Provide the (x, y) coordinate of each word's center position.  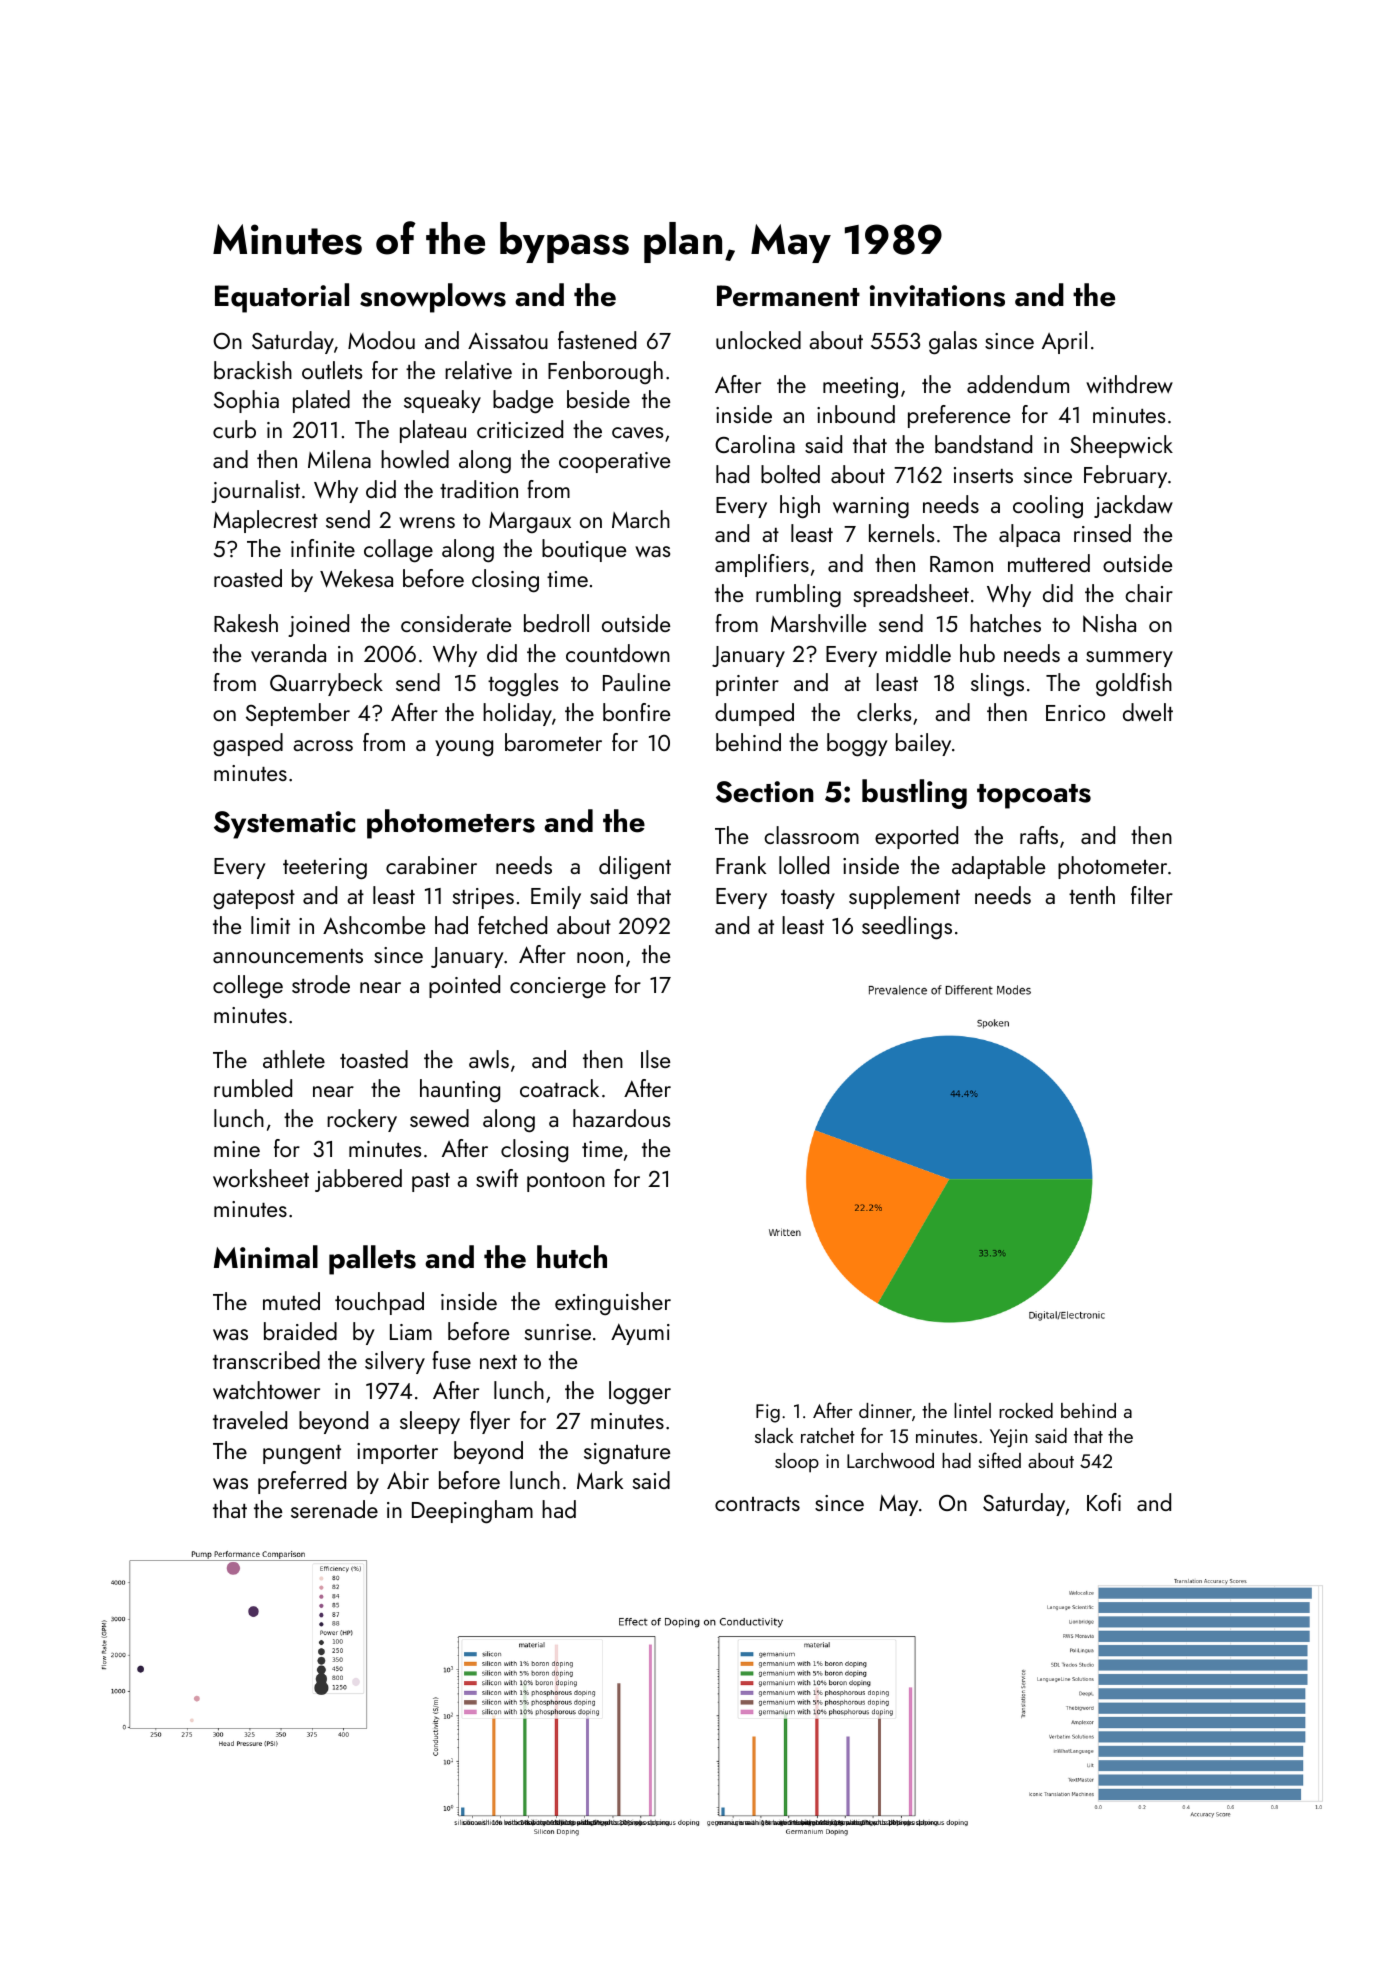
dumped (754, 714)
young (464, 748)
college (248, 986)
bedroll (556, 623)
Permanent (788, 296)
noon (600, 957)
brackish (253, 370)
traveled (250, 1420)
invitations (937, 296)
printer (747, 685)
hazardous (621, 1118)
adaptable (998, 867)
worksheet (261, 1178)
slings (997, 685)
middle (918, 653)
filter (1152, 895)
